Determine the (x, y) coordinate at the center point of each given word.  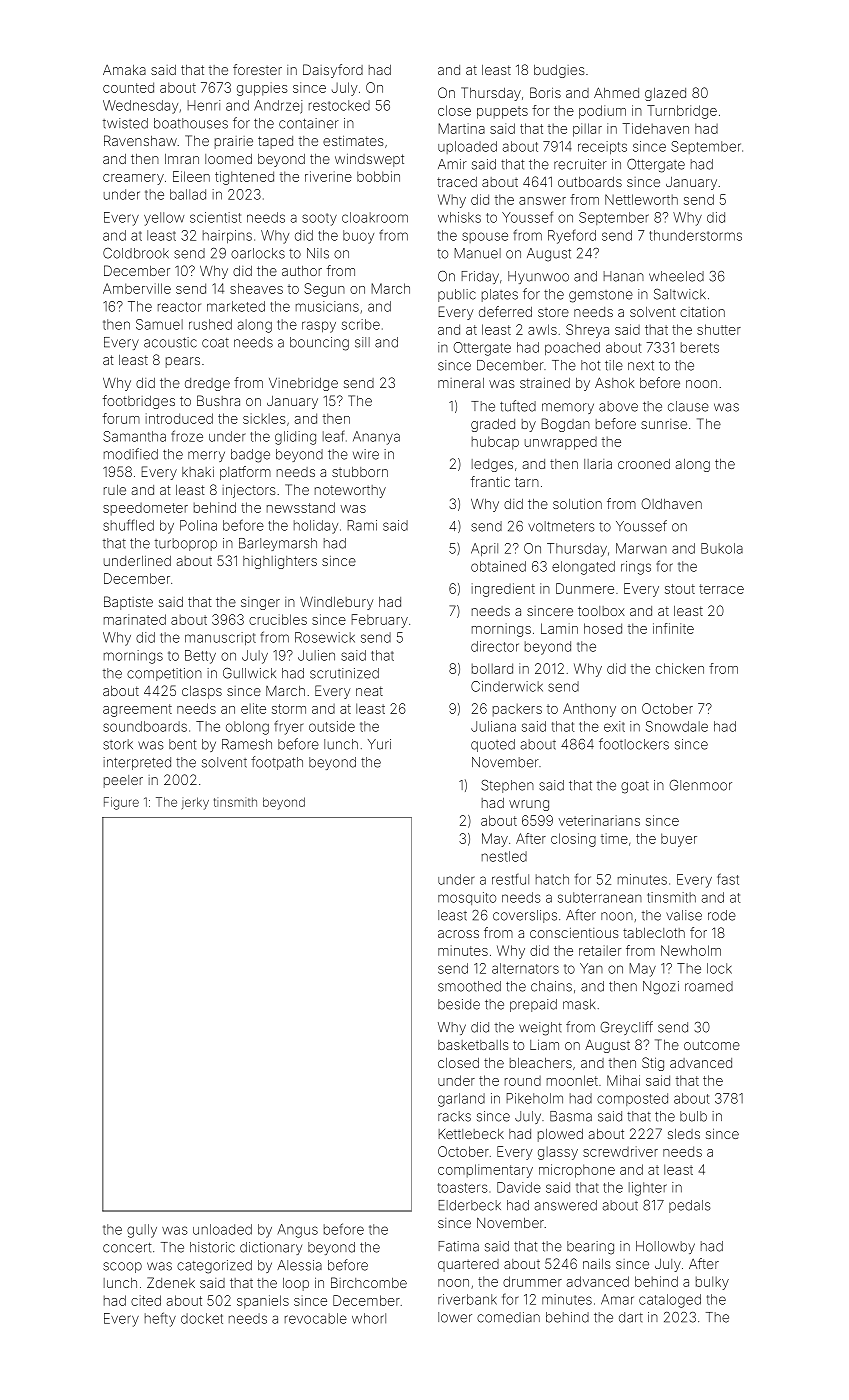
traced (457, 182)
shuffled (128, 525)
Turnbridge (682, 112)
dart (631, 1317)
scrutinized (344, 673)
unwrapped (561, 443)
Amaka (124, 70)
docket (202, 1318)
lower (455, 1317)
